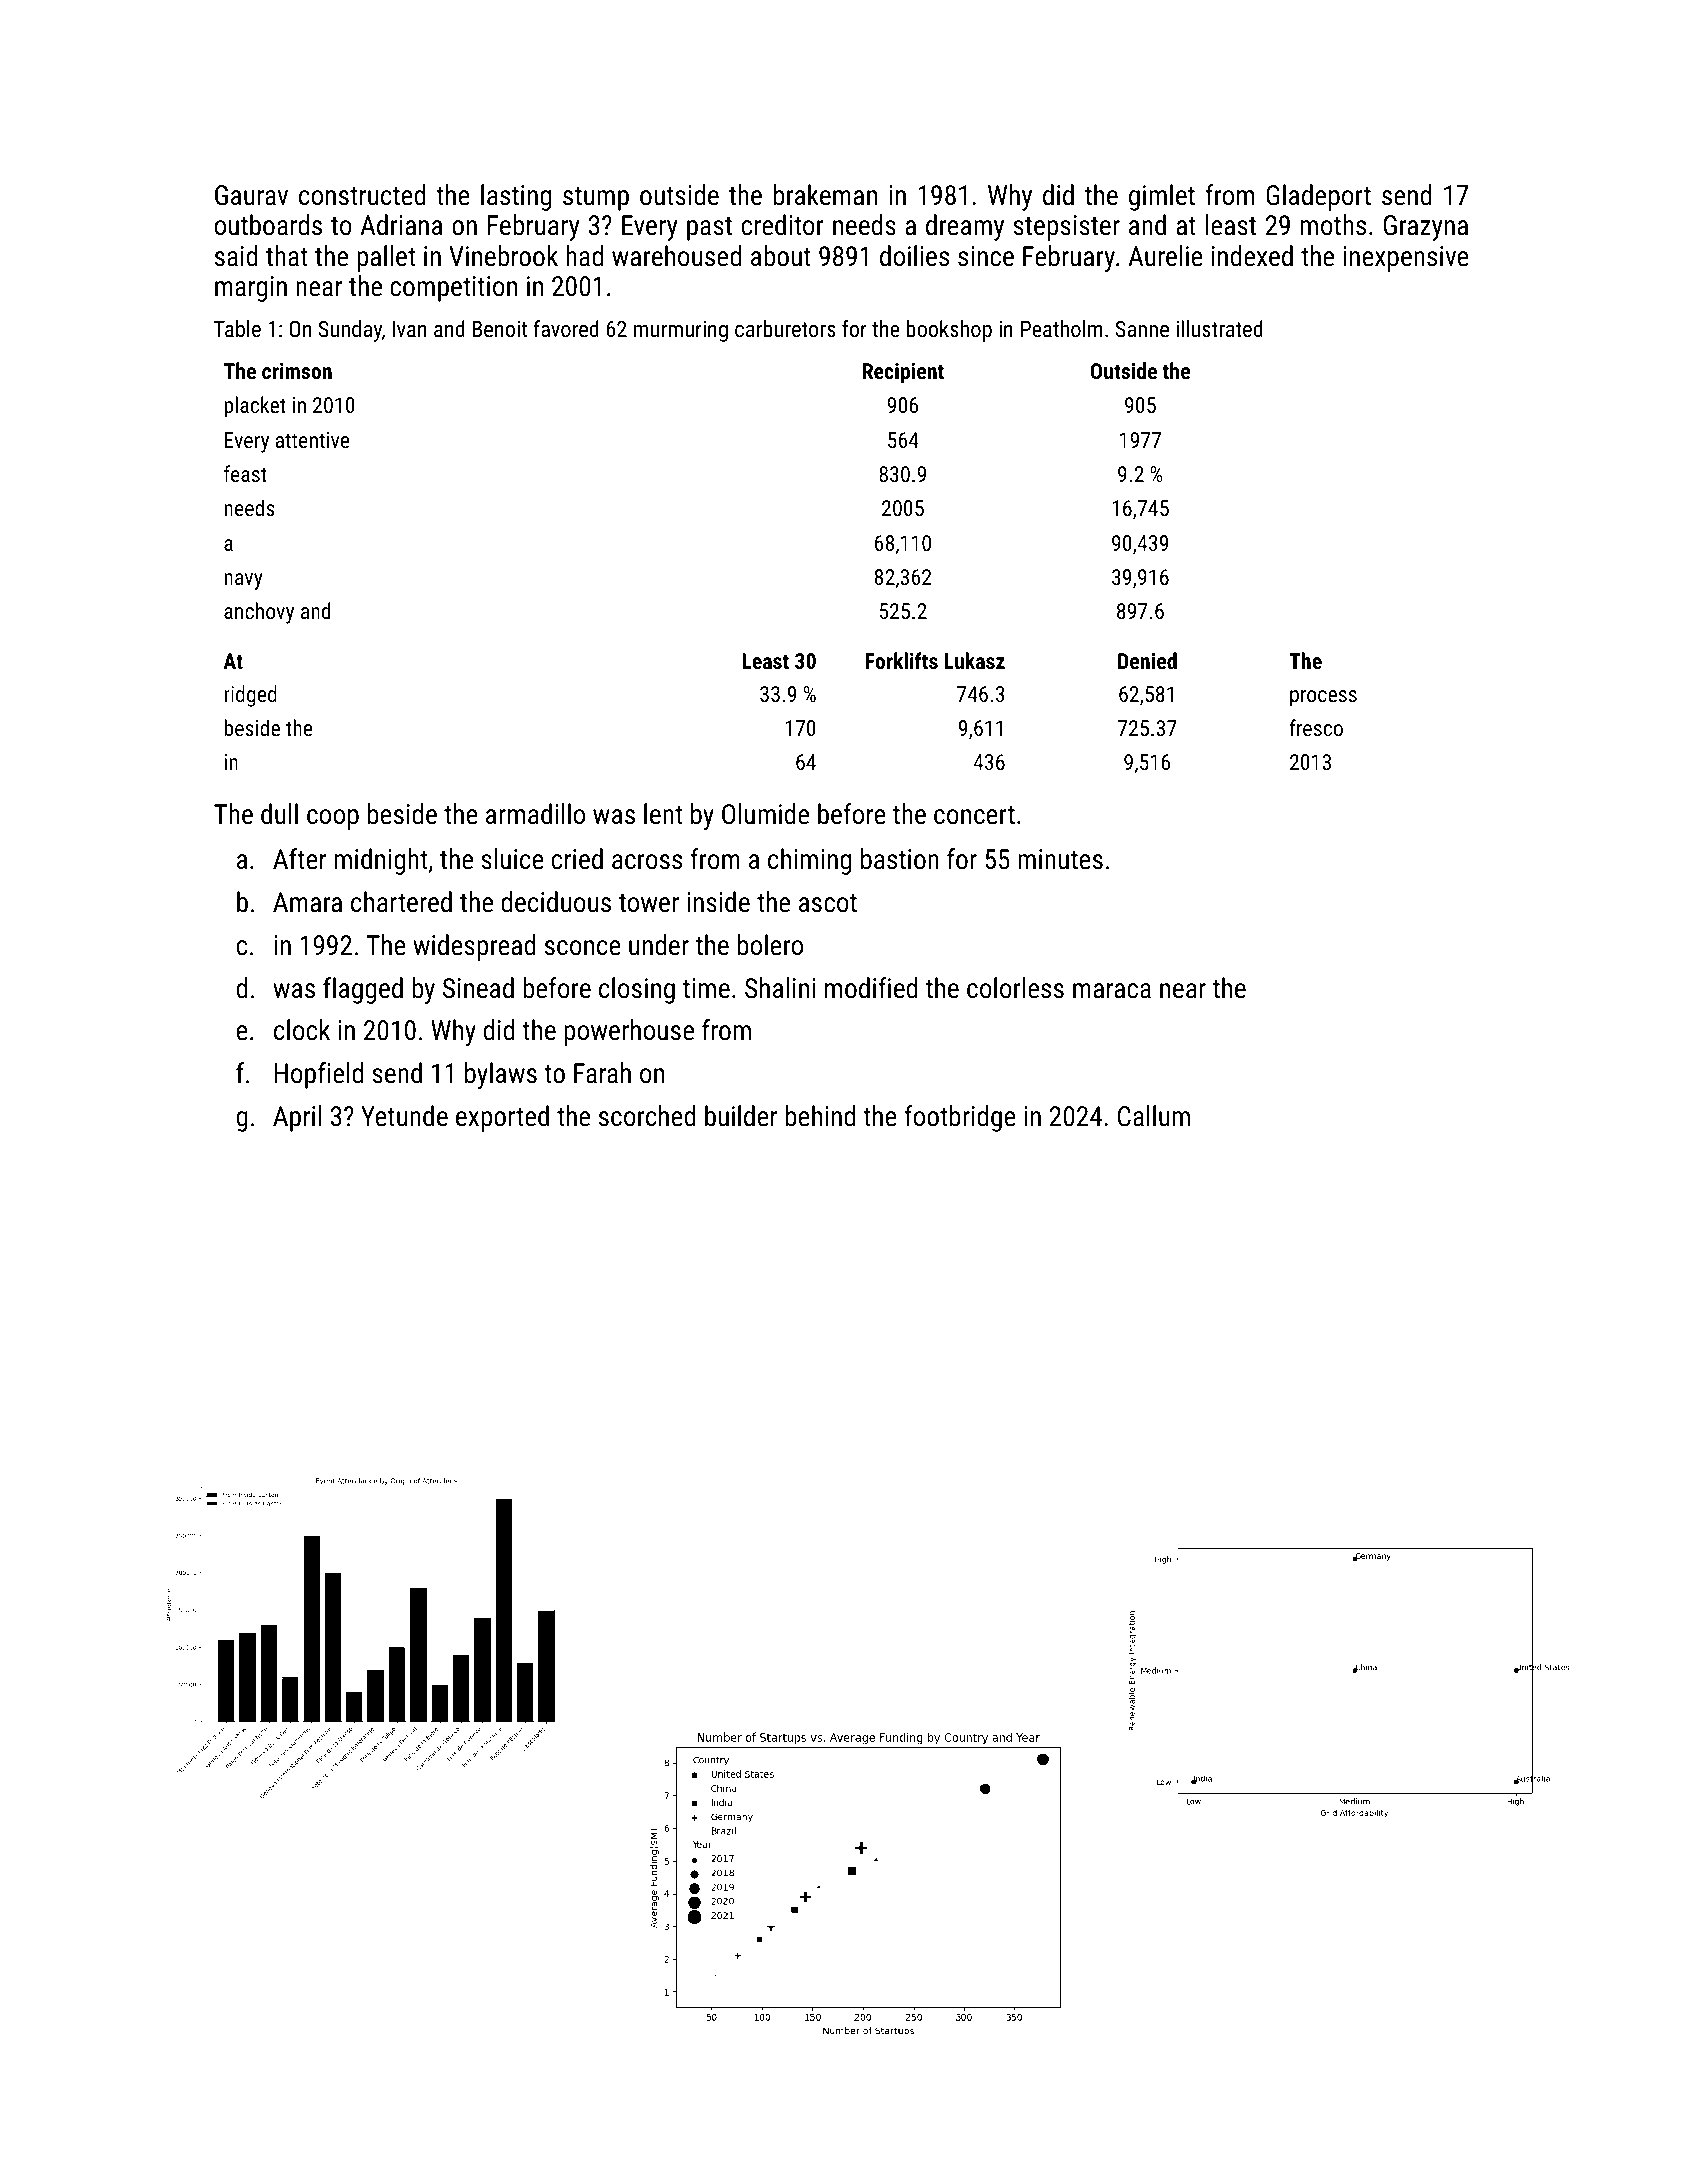 The image size is (1683, 2178). What do you see at coordinates (1060, 859) in the screenshot?
I see `minutes` at bounding box center [1060, 859].
